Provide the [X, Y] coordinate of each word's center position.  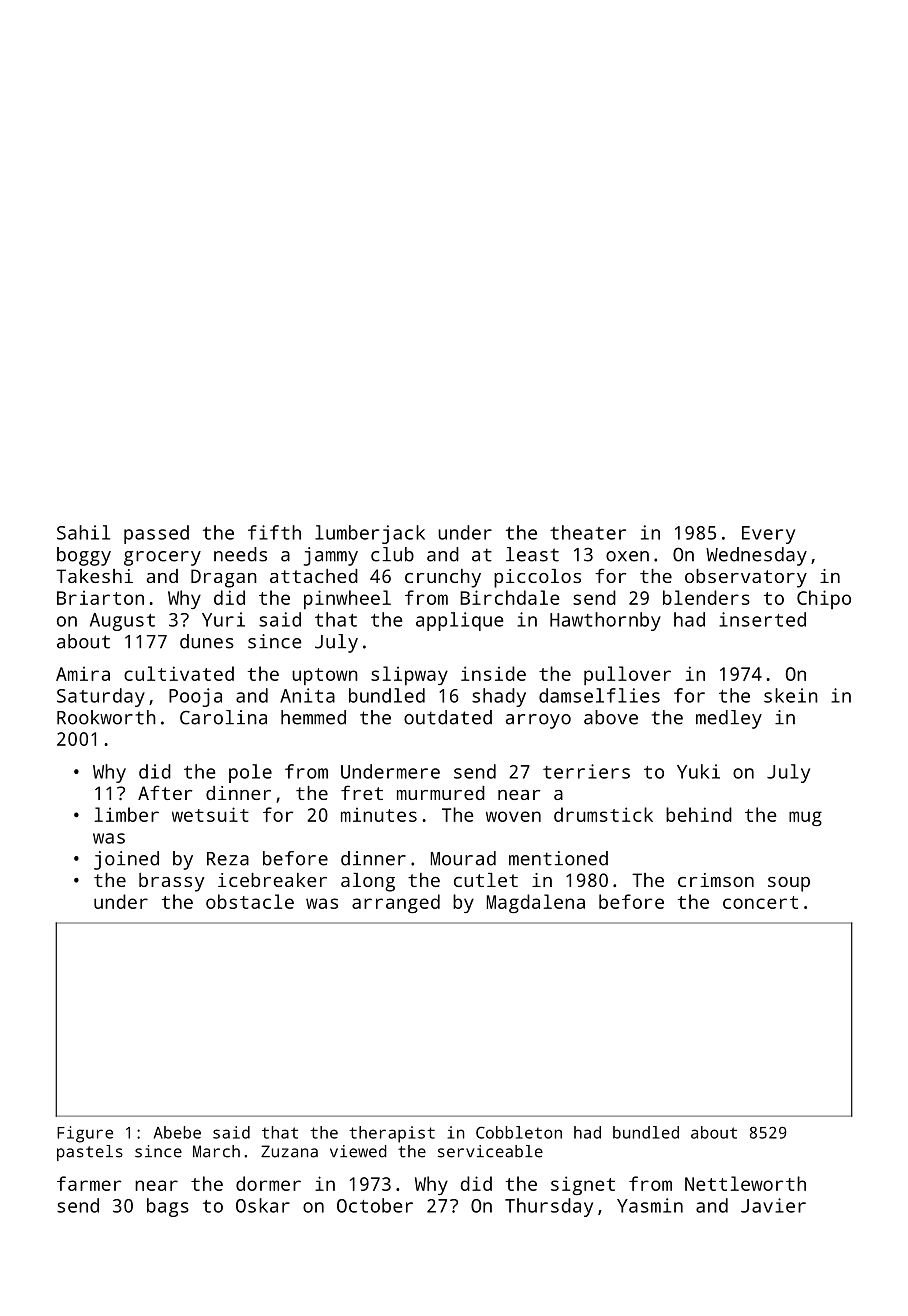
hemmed [313, 717]
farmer [89, 1183]
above [611, 717]
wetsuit [210, 814]
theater [588, 532]
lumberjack [370, 534]
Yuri [223, 619]
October [375, 1205]
